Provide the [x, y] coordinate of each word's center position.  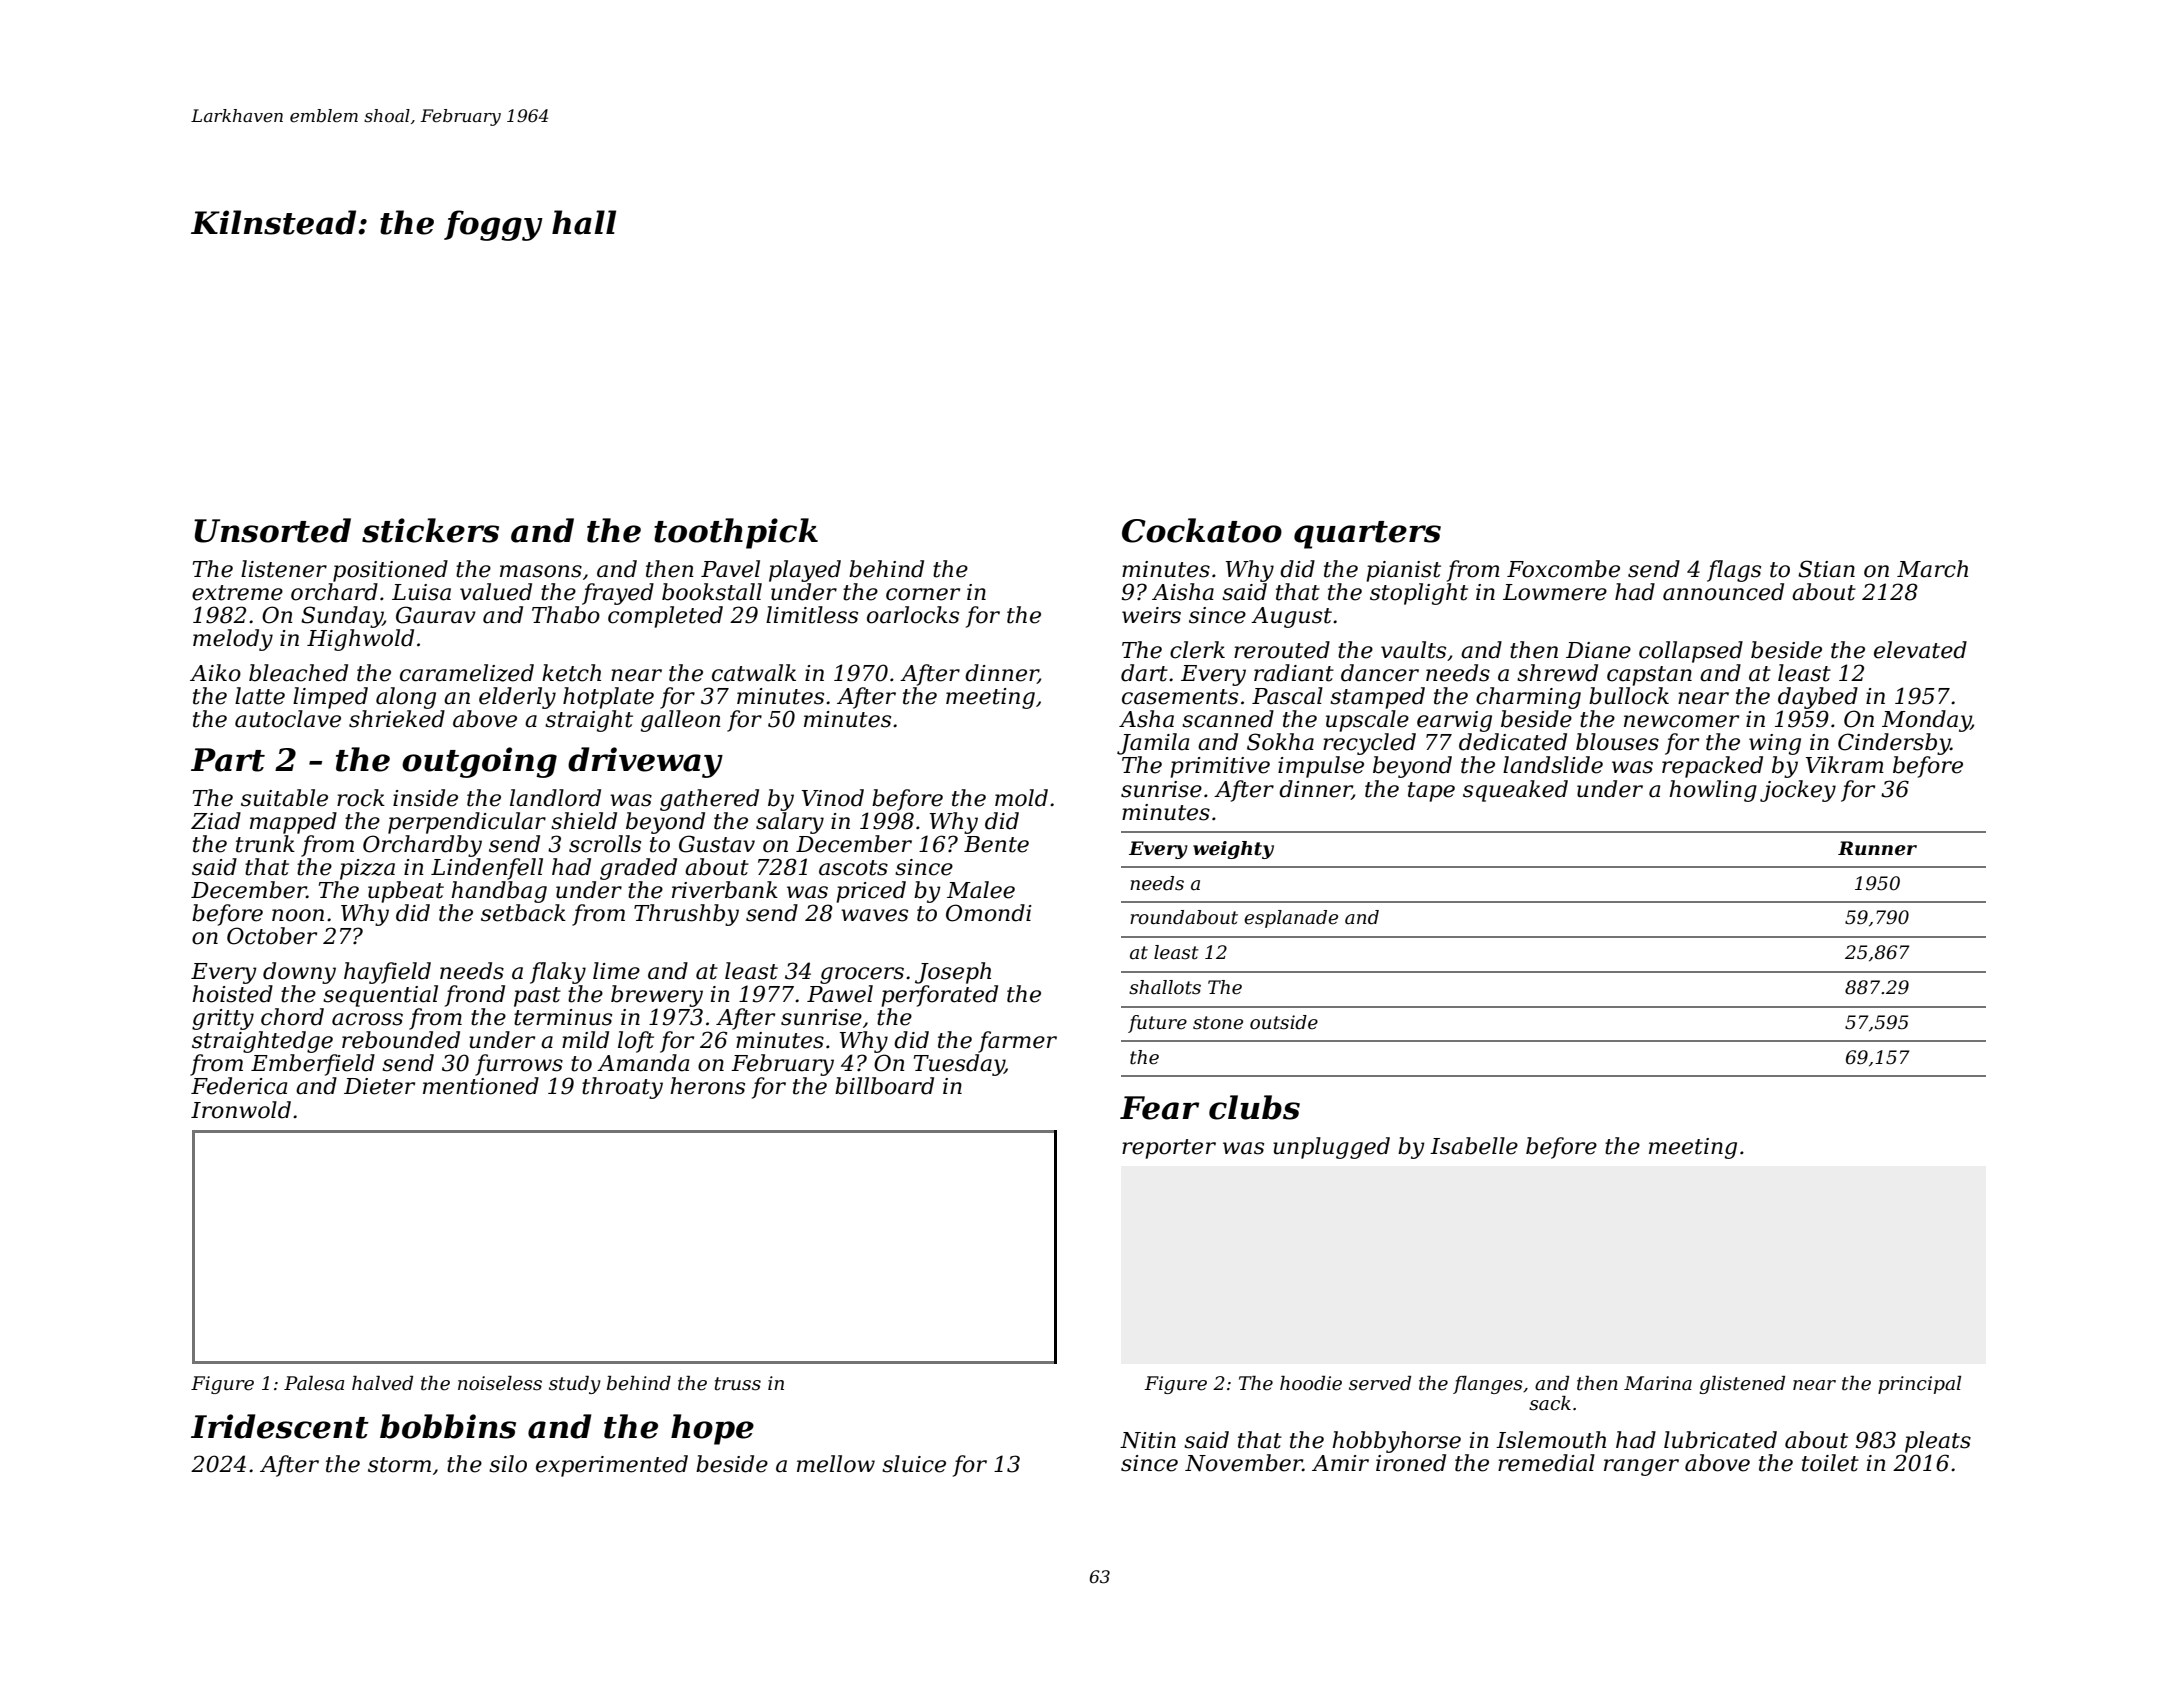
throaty [622, 1088]
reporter [1169, 1149]
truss [738, 1384]
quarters [1367, 535]
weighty [1233, 850]
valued [496, 592]
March [1932, 569]
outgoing [479, 762]
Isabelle [1474, 1146]
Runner [1877, 848]
